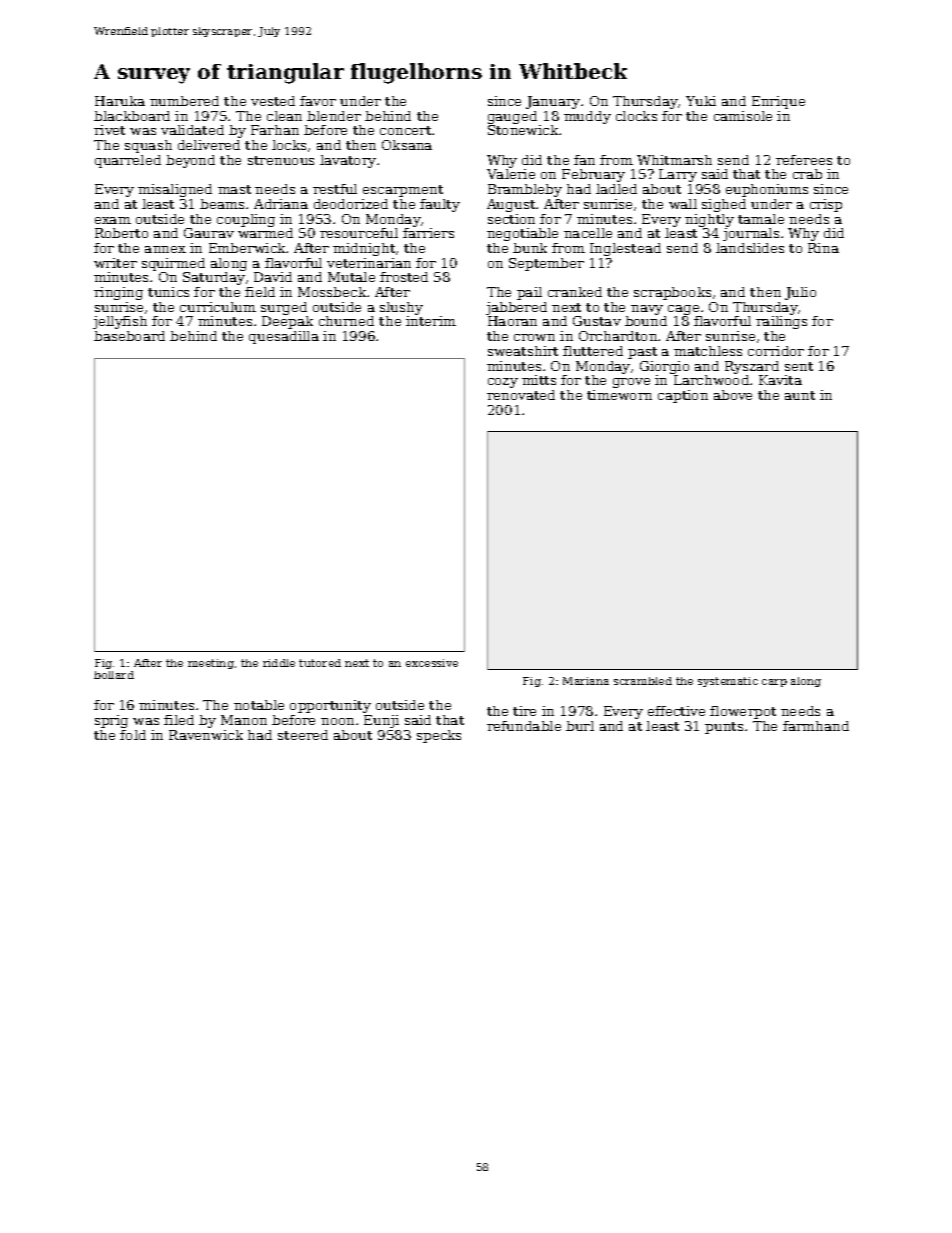 The width and height of the screenshot is (952, 1233). Describe the element at coordinates (129, 336) in the screenshot. I see `baseboard` at that location.
